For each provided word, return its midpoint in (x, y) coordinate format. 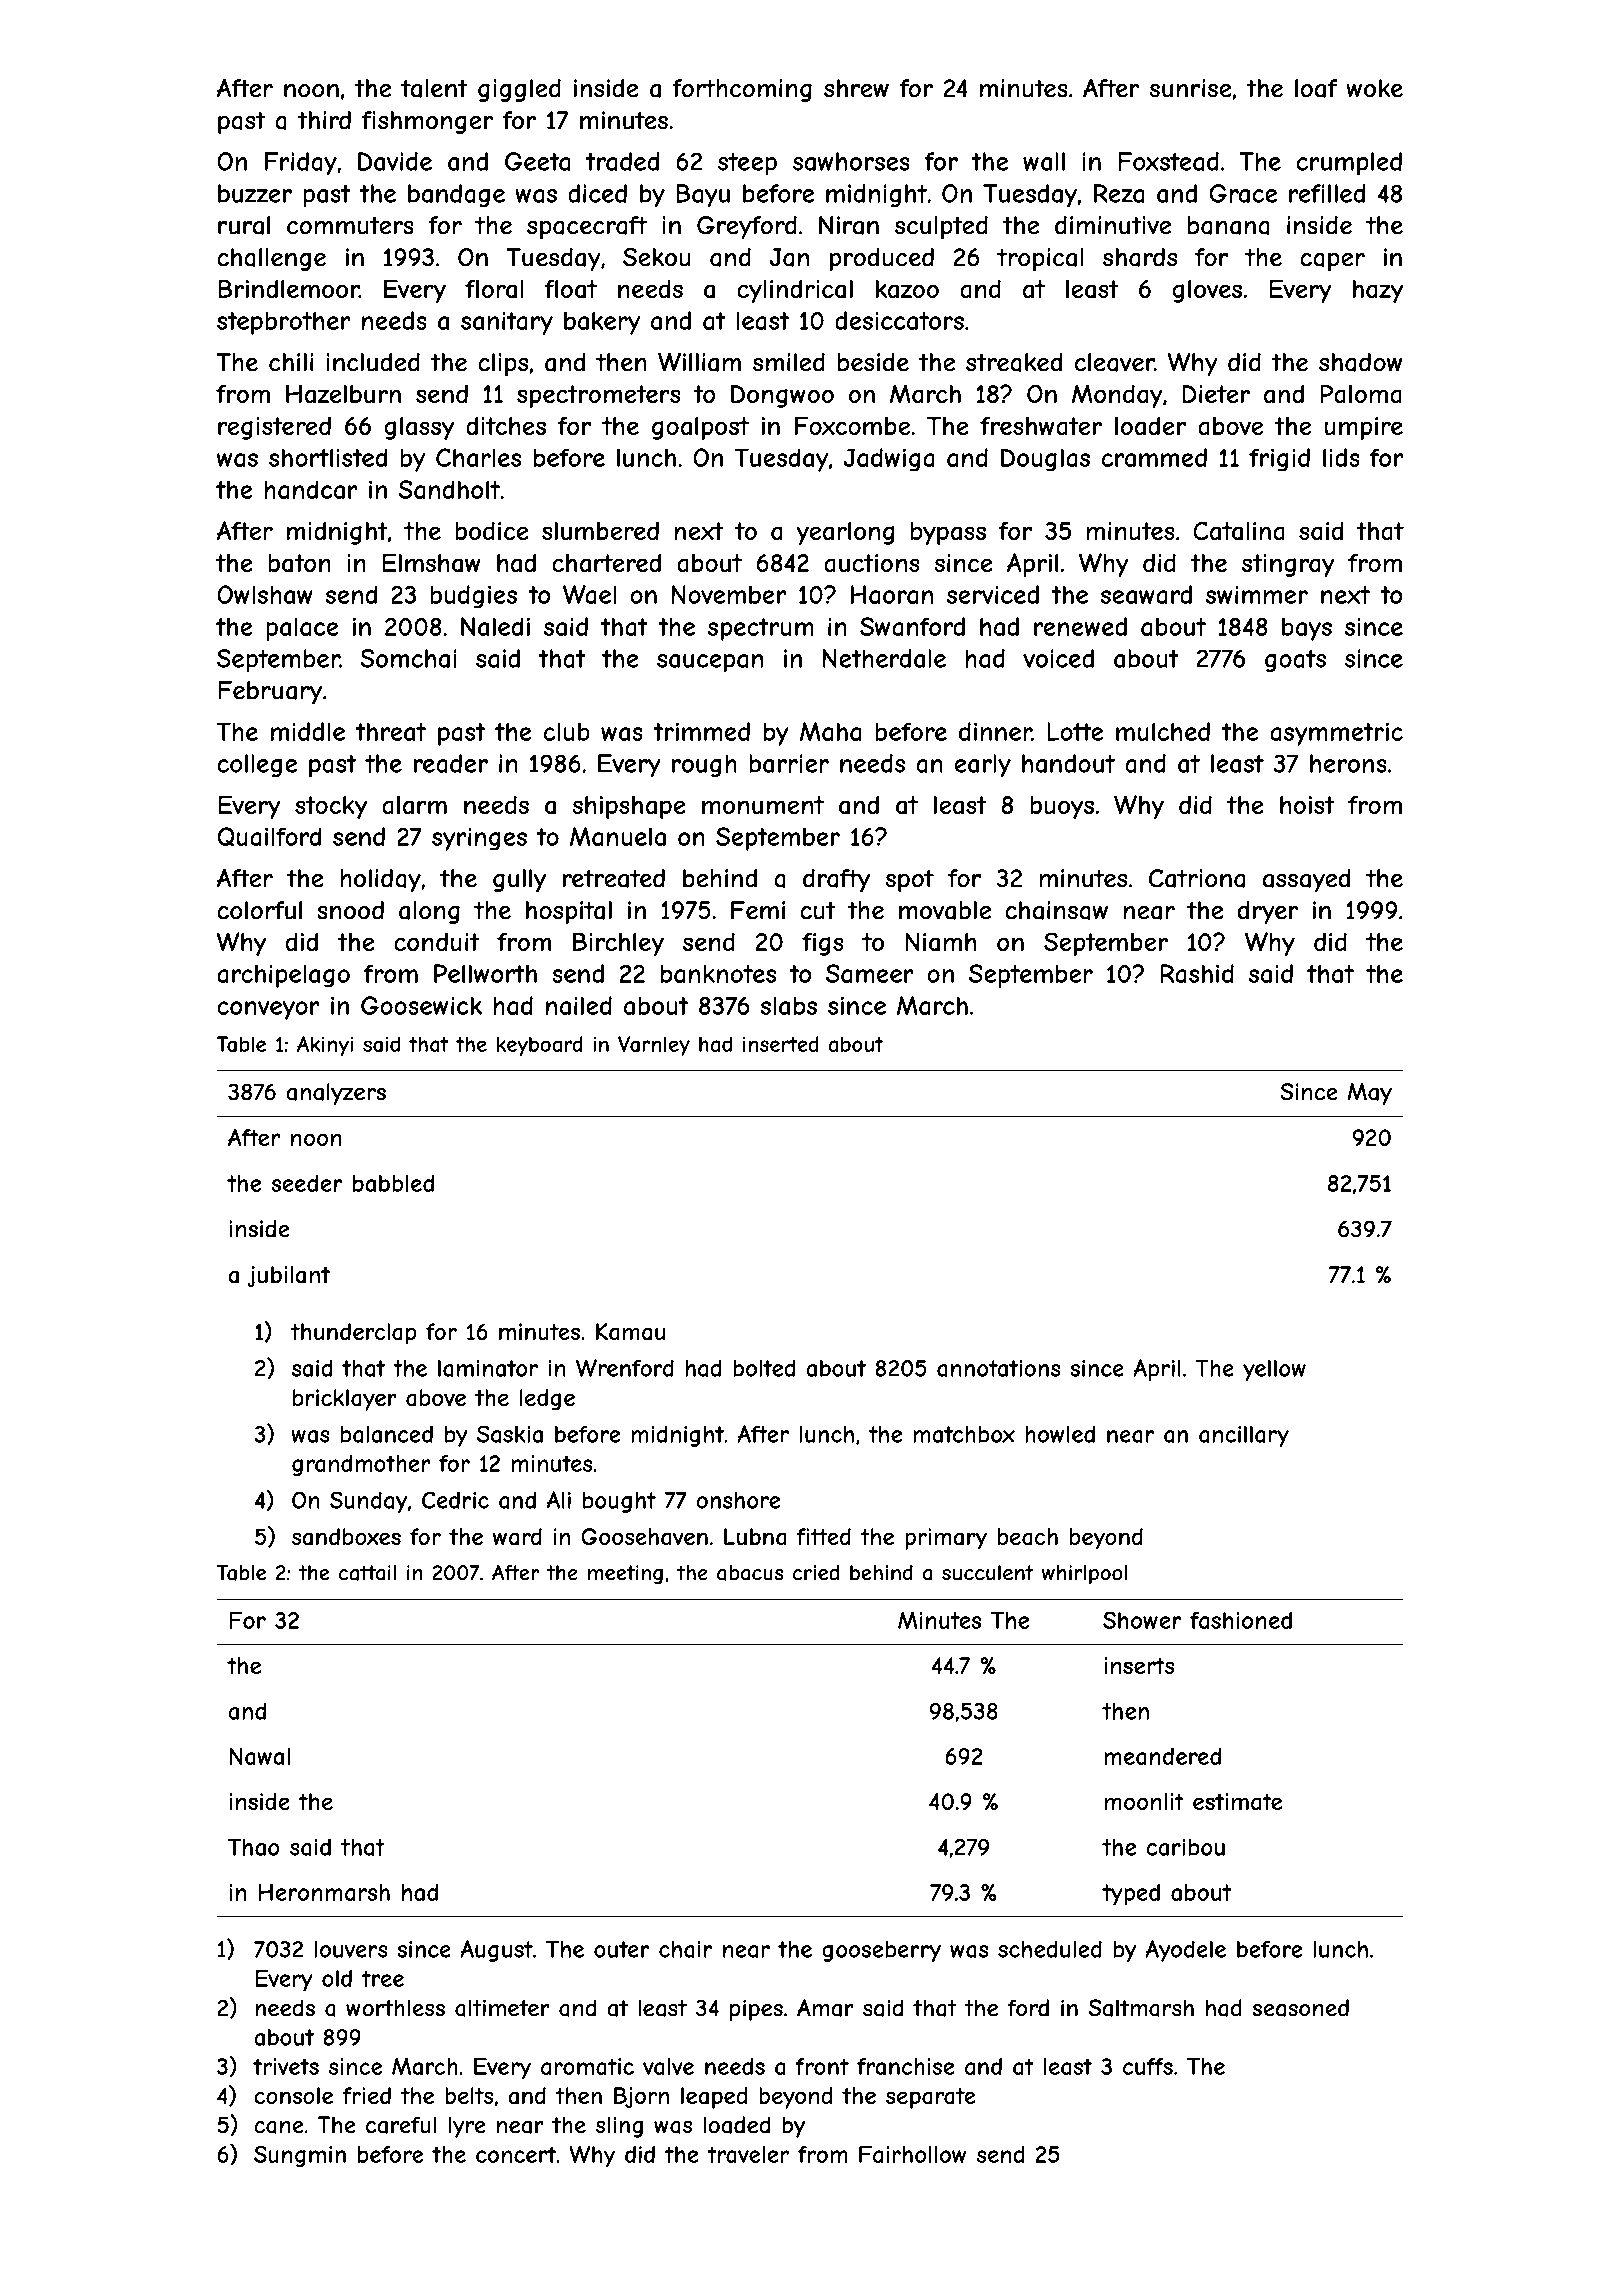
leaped (714, 2098)
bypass (948, 533)
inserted (781, 1044)
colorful (259, 910)
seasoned (1301, 2008)
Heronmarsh (324, 1892)
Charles (478, 457)
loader (1150, 426)
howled (1060, 1434)
